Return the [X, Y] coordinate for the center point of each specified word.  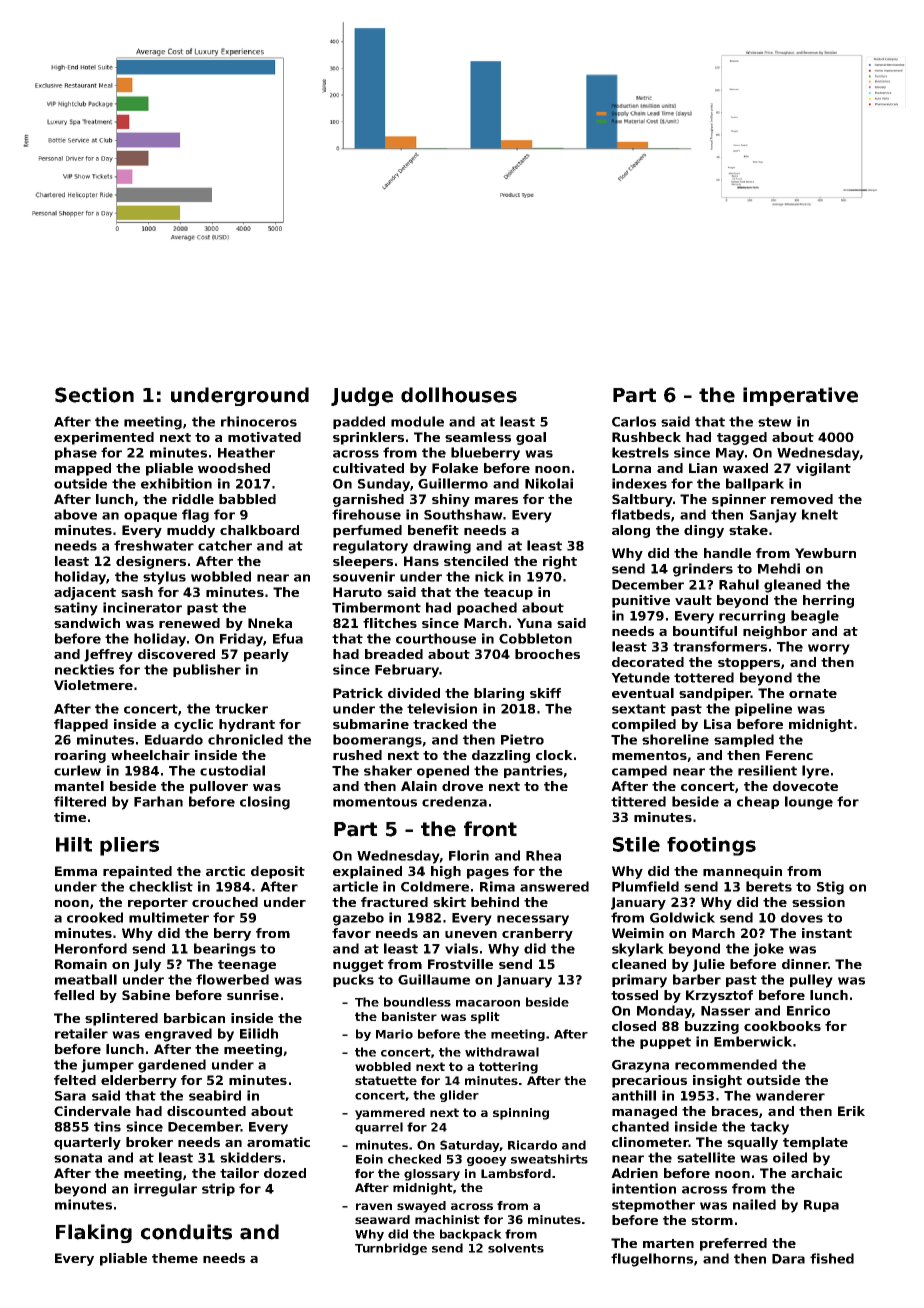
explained [367, 872]
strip [218, 1189]
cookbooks [782, 1026]
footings [711, 846]
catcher [225, 545]
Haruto [357, 592]
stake [748, 530]
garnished [368, 500]
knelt [820, 514]
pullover [219, 787]
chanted [640, 1126]
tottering [508, 1068]
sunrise [253, 995]
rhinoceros [259, 421]
